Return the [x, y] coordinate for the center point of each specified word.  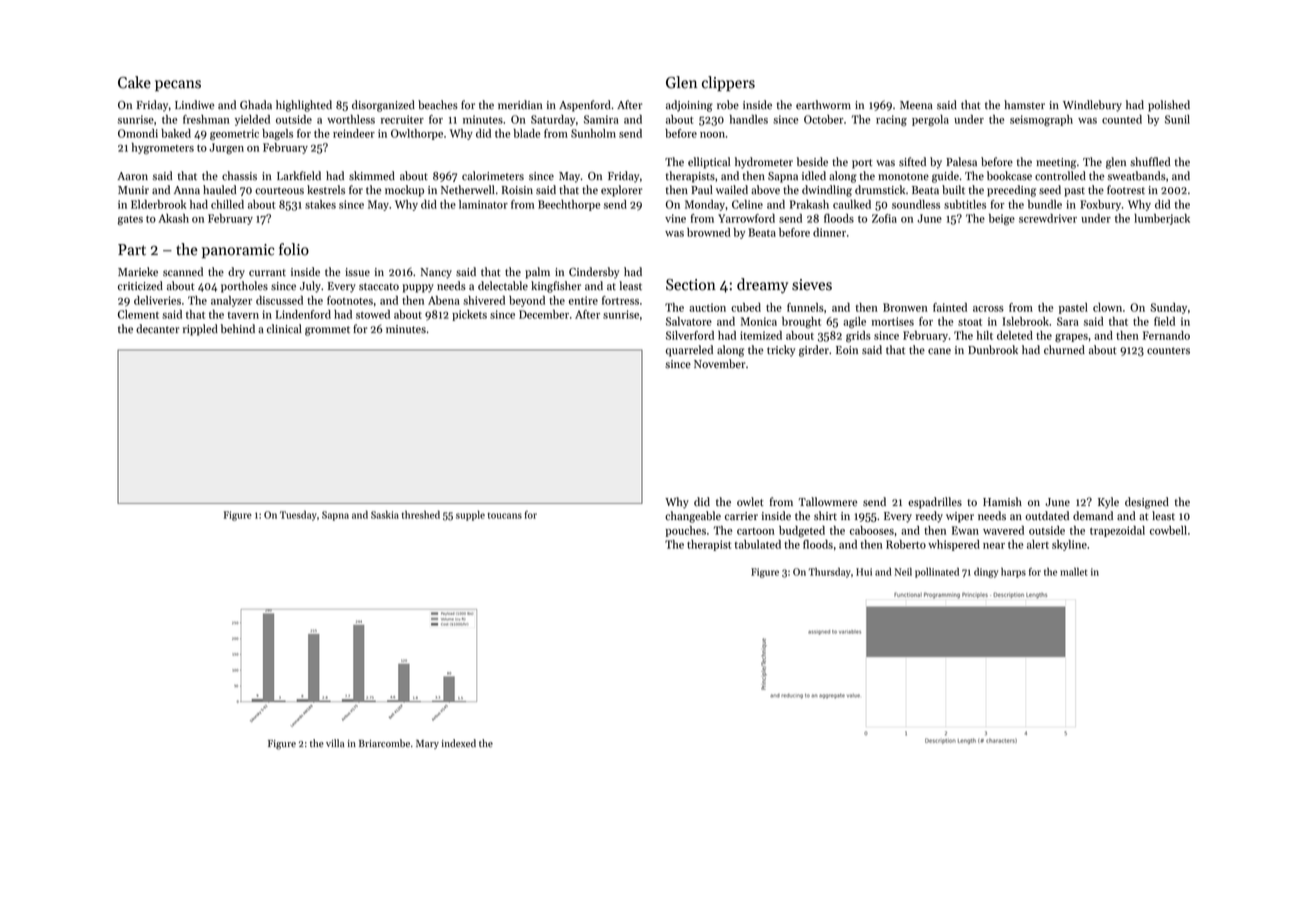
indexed [458, 743]
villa [335, 743]
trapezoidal [1117, 531]
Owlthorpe [417, 134]
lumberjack [1162, 219]
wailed [732, 190]
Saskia [385, 514]
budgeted [802, 531]
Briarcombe [384, 743]
